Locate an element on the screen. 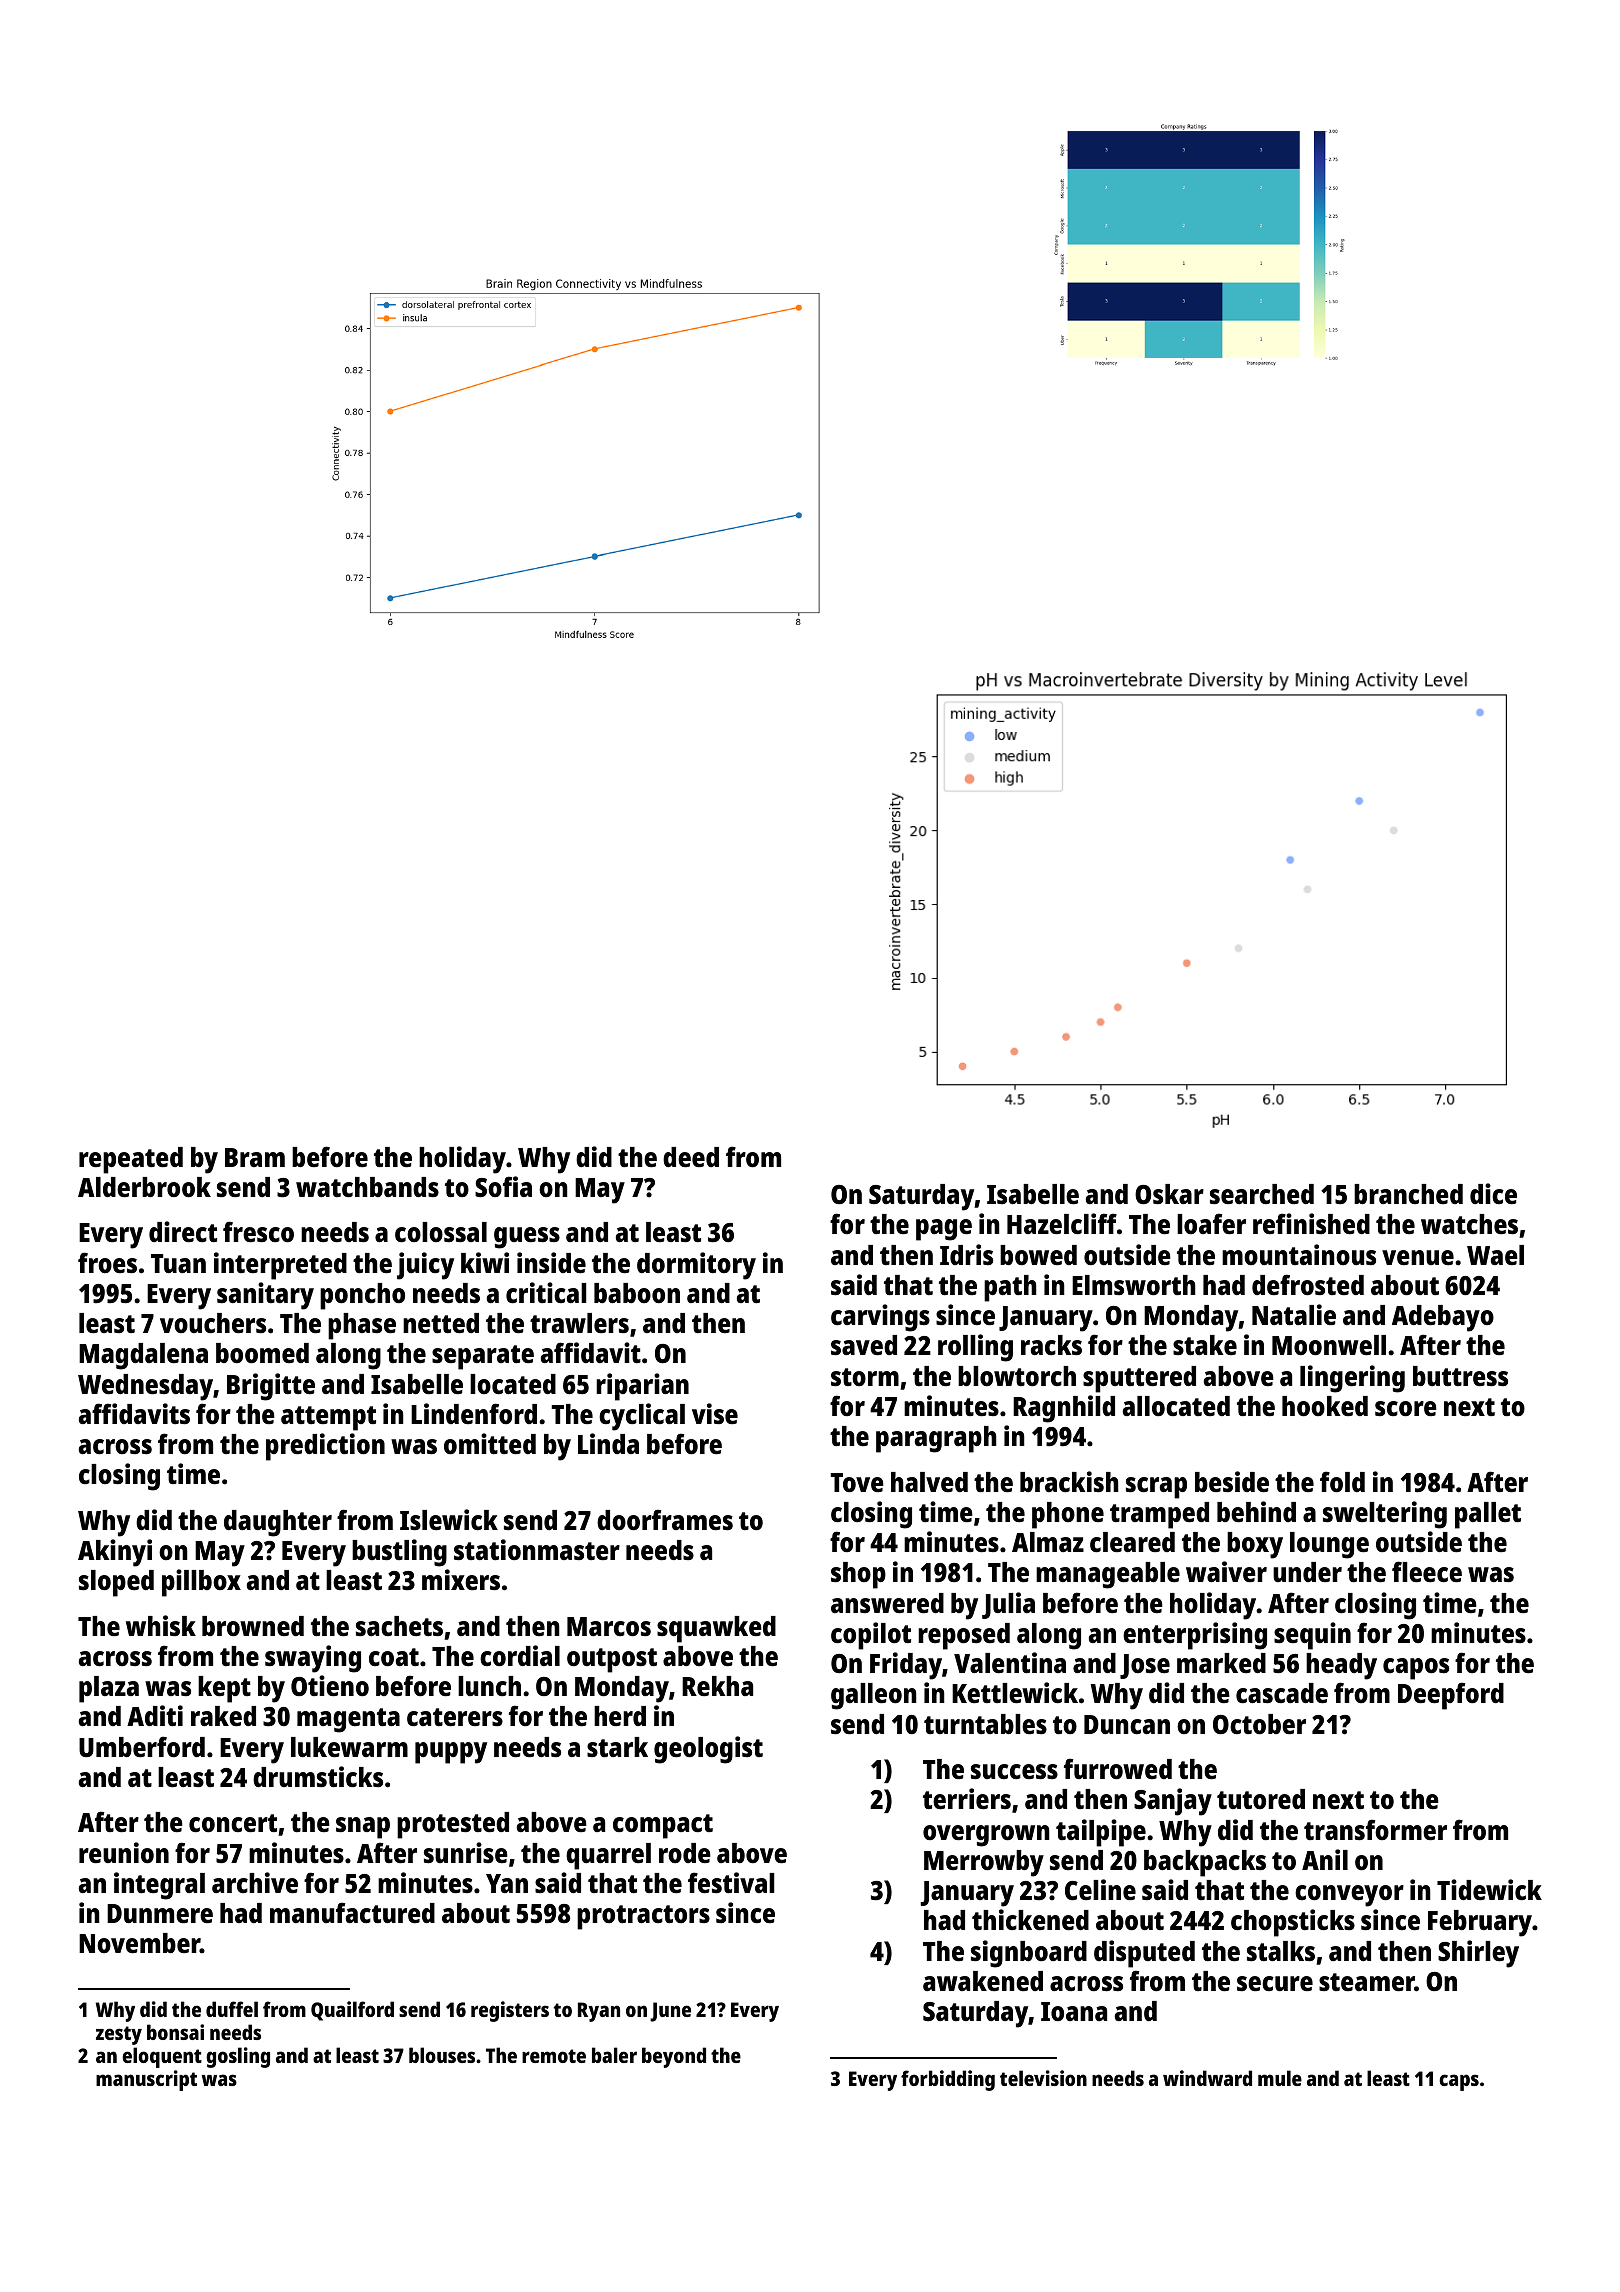  lunch is located at coordinates (489, 1686).
